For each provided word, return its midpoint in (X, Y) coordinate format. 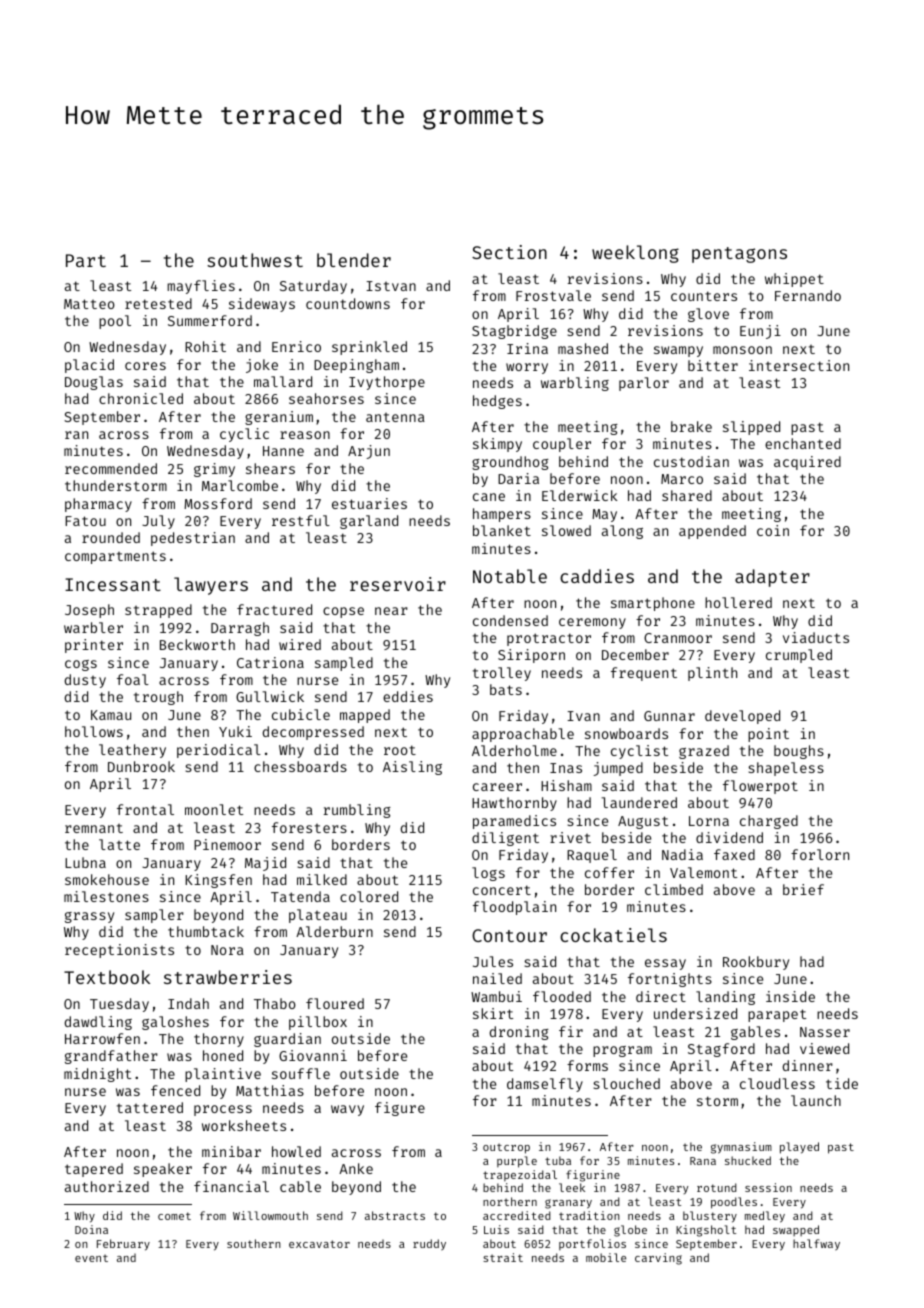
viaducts (816, 637)
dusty (85, 681)
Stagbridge (514, 332)
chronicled (141, 398)
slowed (566, 530)
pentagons (739, 255)
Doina (91, 1229)
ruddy (429, 1244)
